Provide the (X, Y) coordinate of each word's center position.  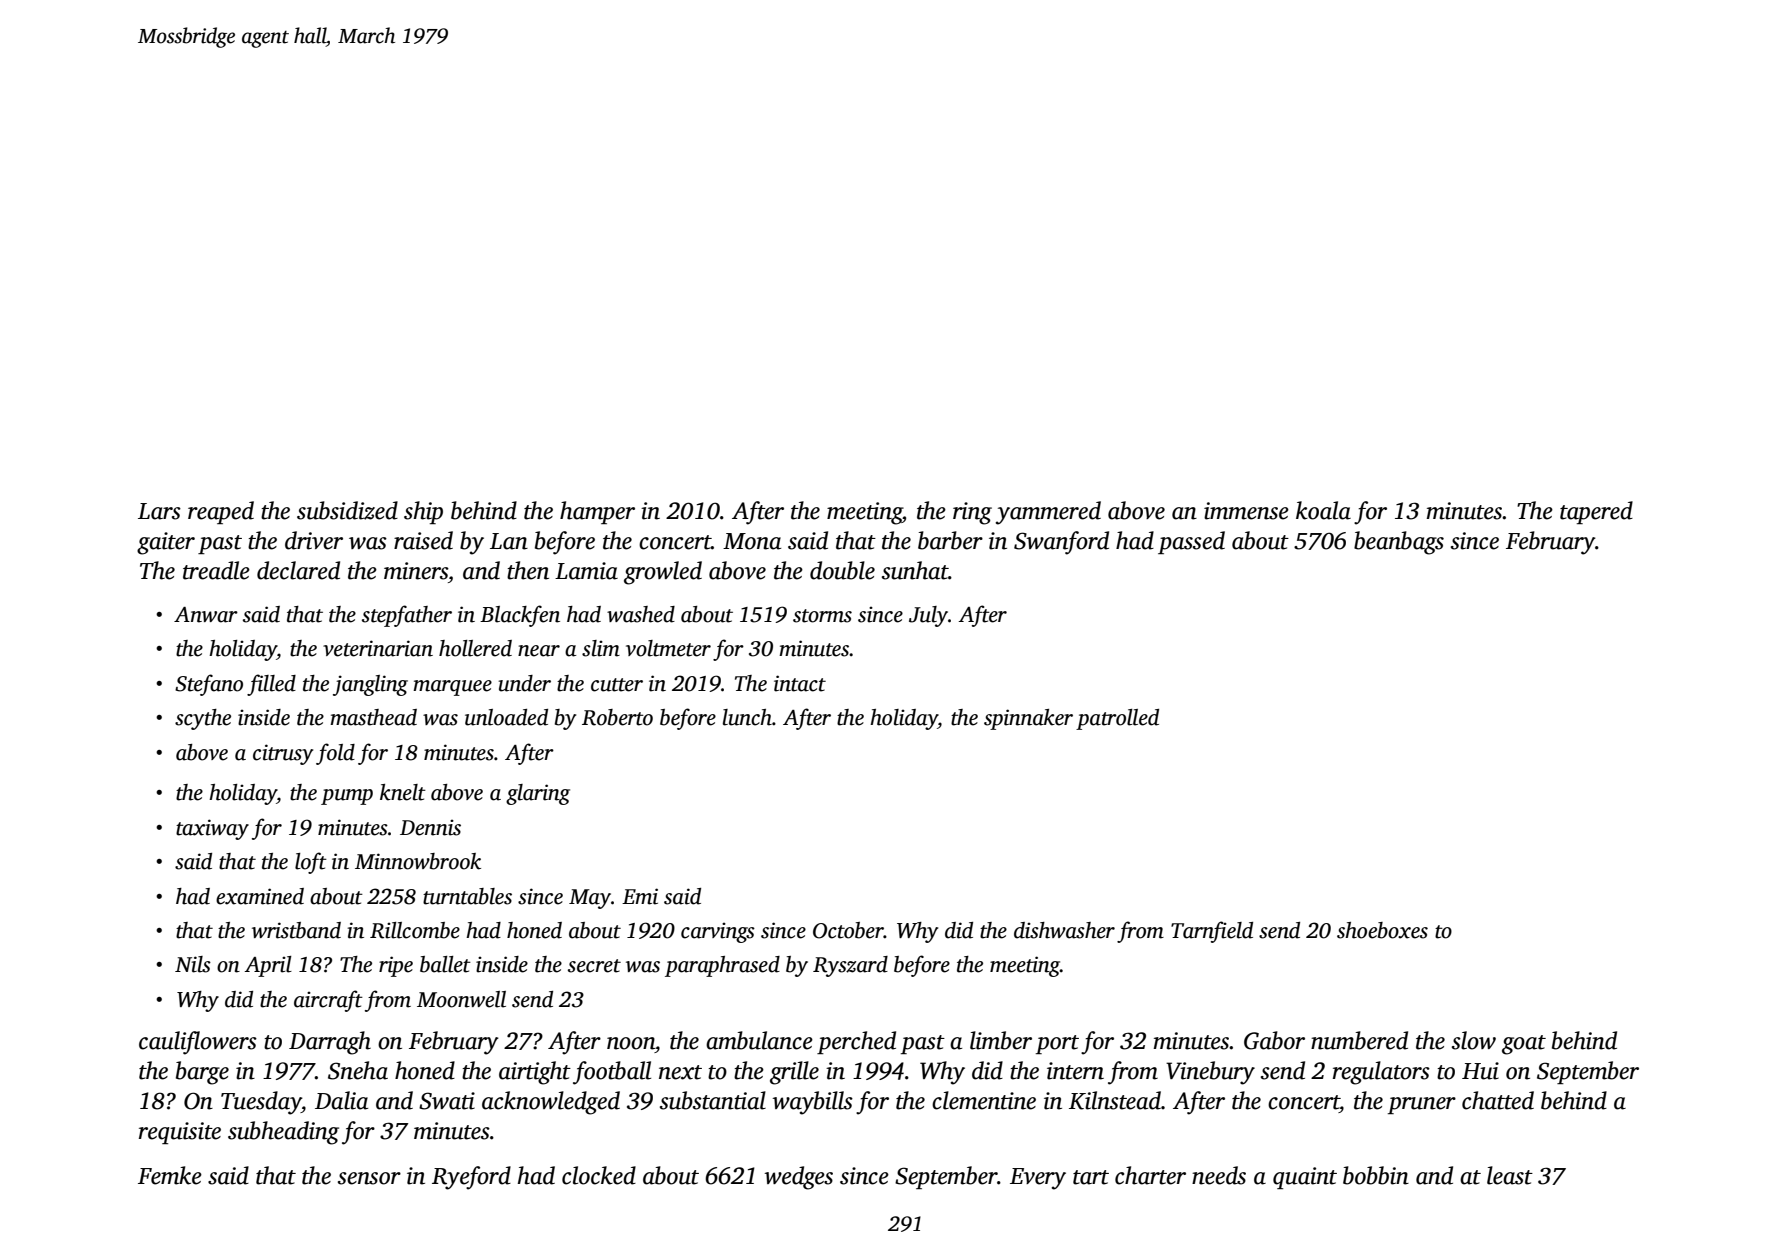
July (928, 616)
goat (1524, 1045)
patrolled (1117, 719)
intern (1075, 1071)
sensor (369, 1178)
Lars (159, 511)
